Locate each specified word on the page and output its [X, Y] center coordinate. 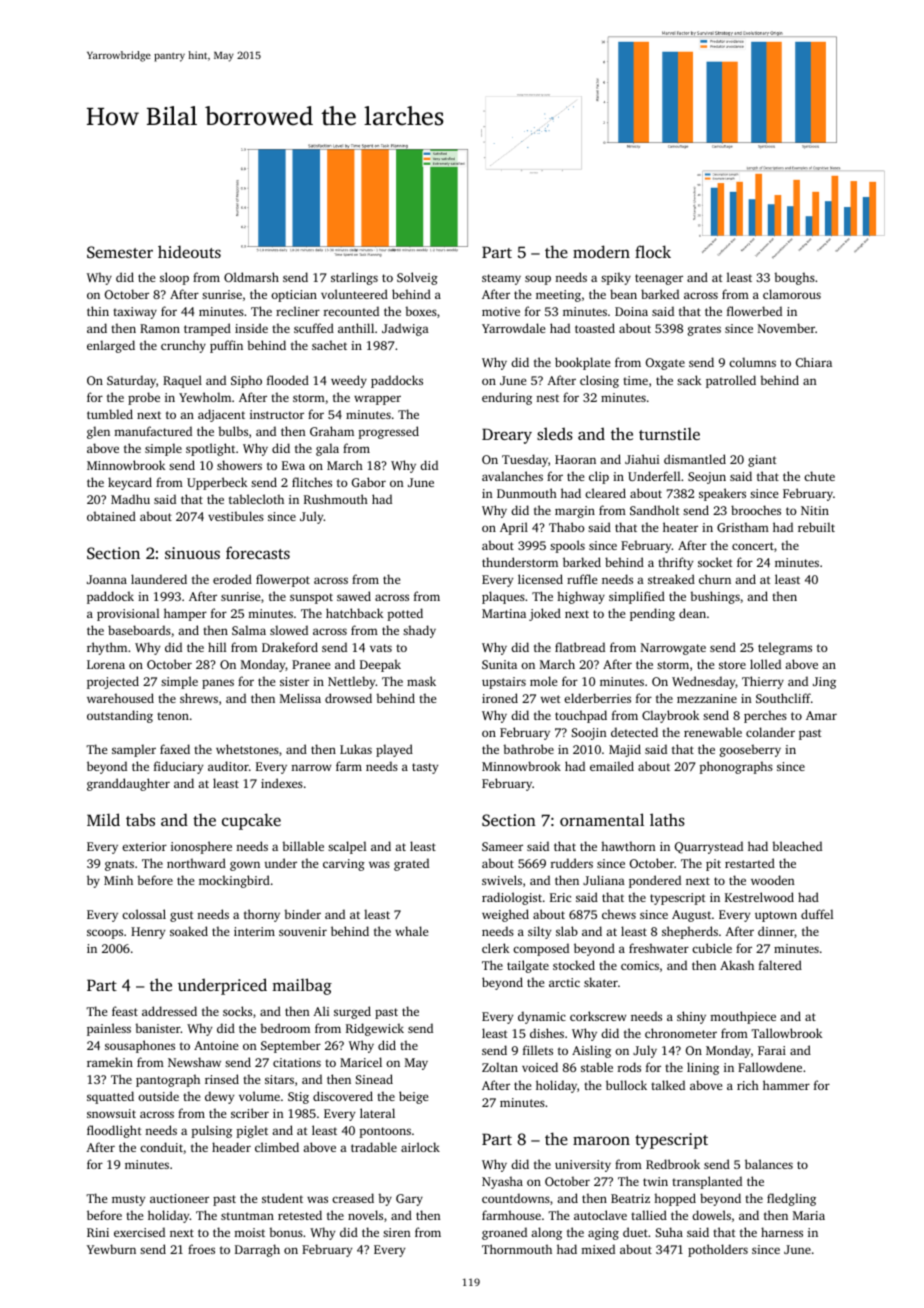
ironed [500, 698]
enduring [507, 398]
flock [653, 251]
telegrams [785, 648]
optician [294, 296]
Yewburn [111, 1249]
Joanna [107, 579]
